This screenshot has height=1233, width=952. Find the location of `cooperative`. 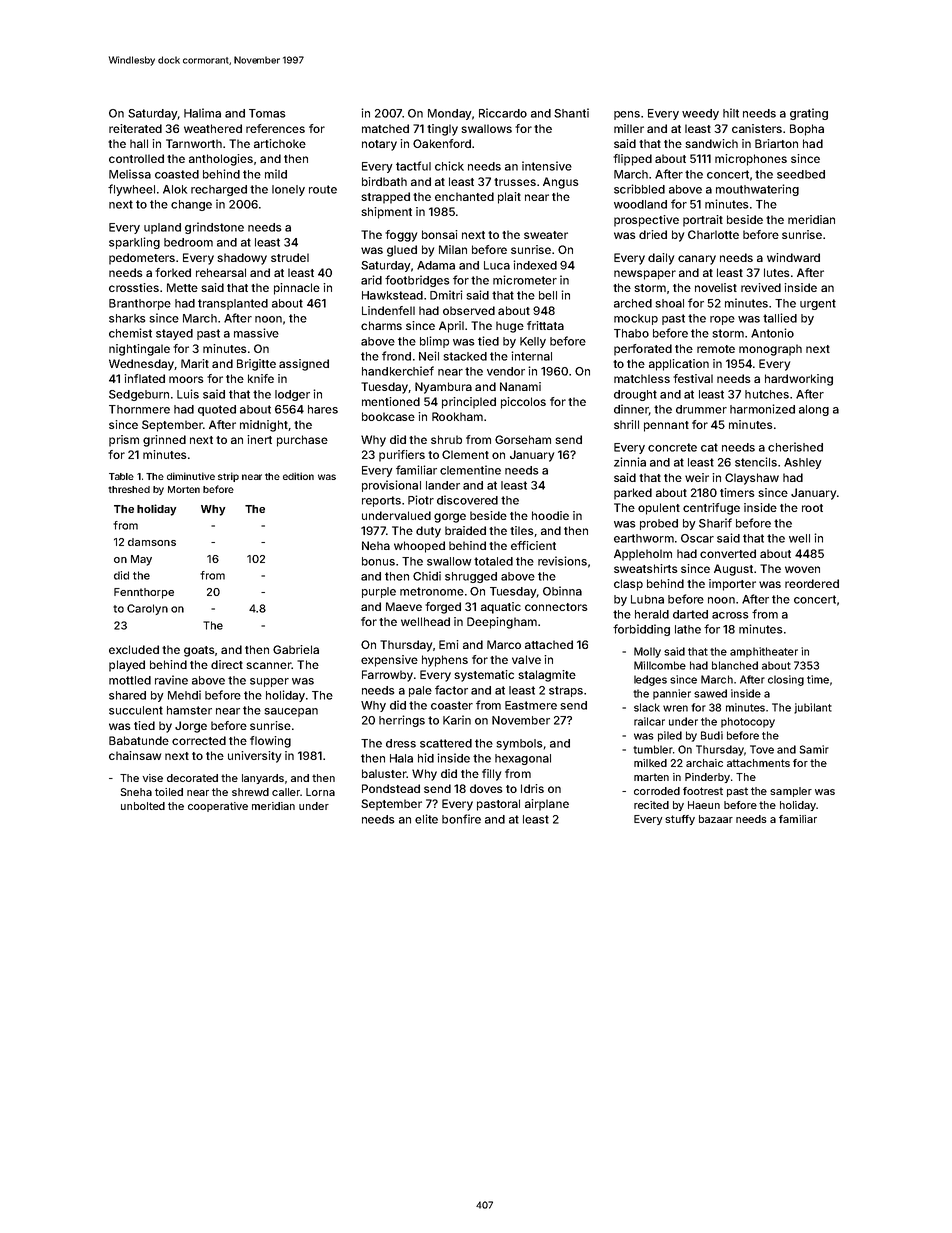

cooperative is located at coordinates (218, 807).
